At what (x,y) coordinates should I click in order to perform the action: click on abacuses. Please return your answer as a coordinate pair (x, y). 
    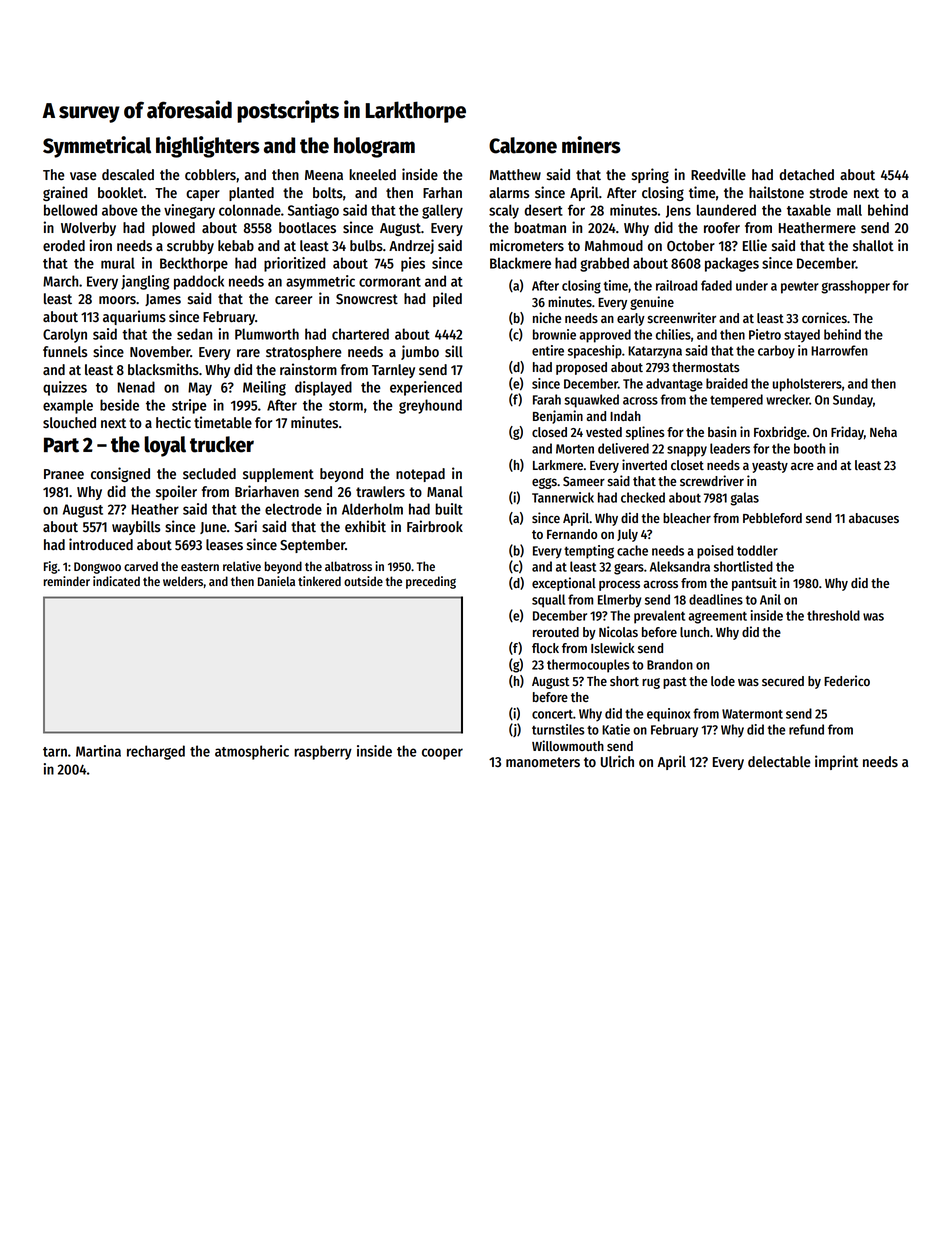
    Looking at the image, I should click on (874, 518).
